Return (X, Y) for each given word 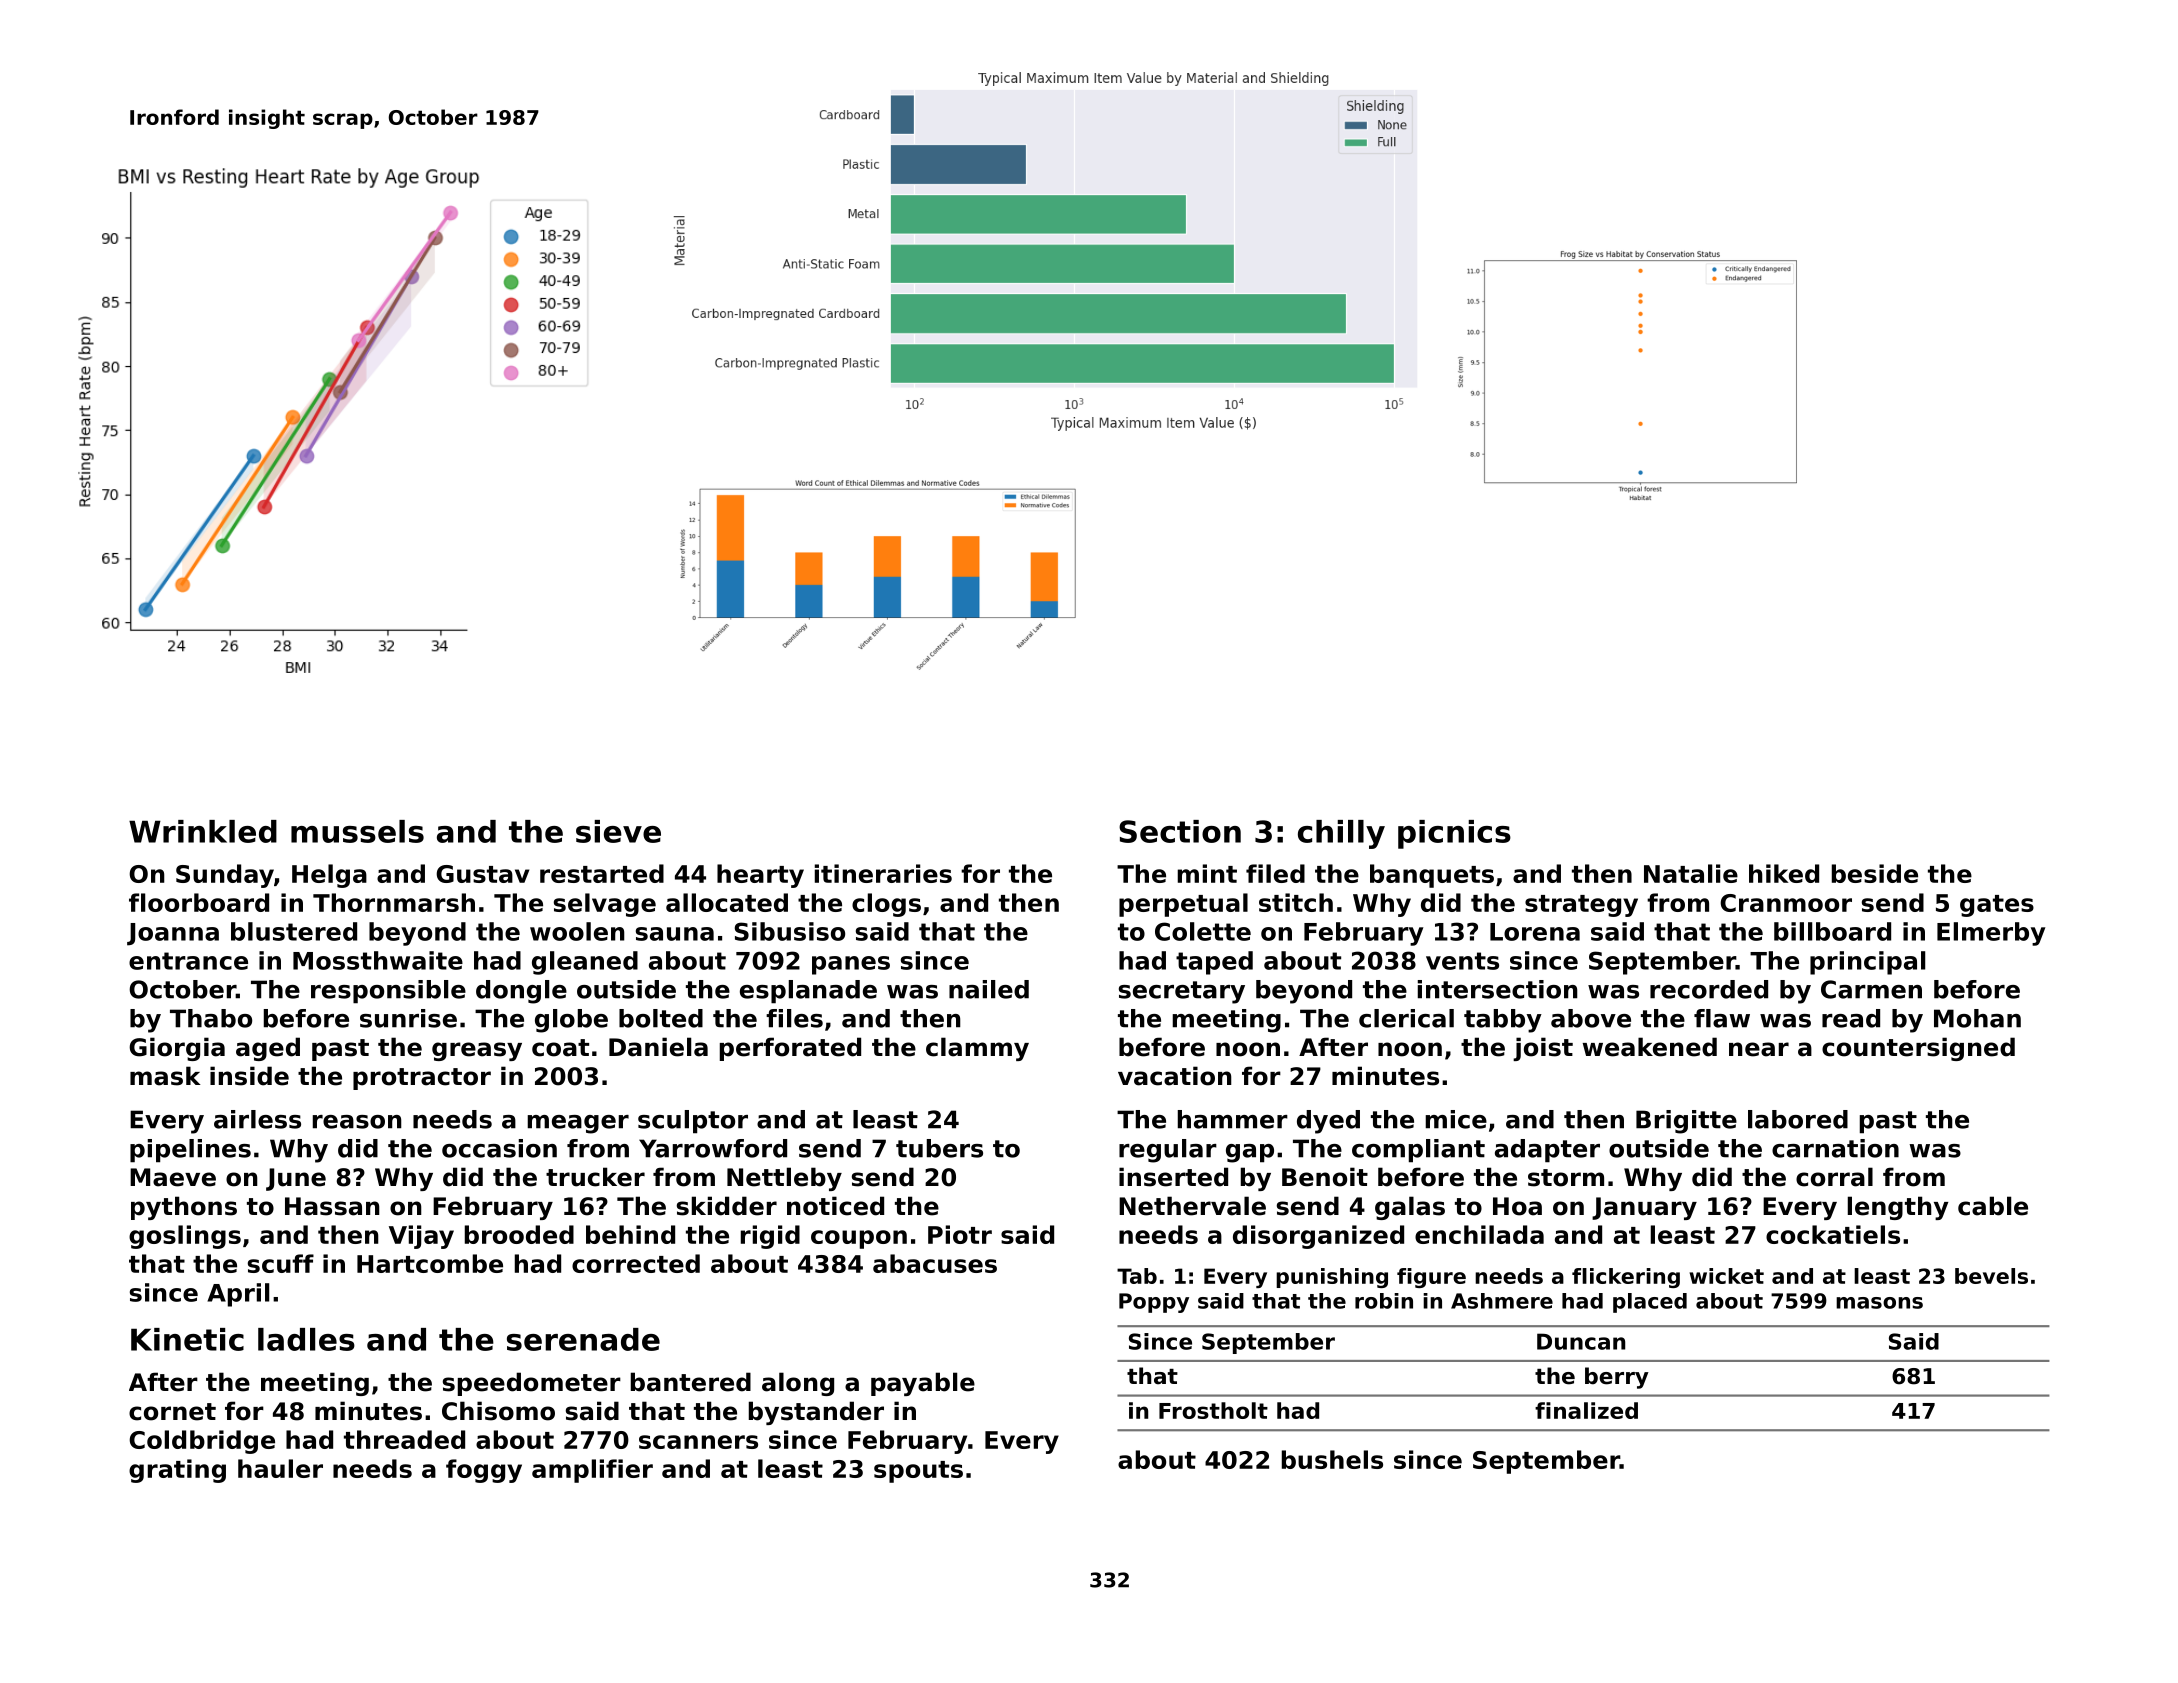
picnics (1454, 834)
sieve (618, 831)
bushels (1332, 1459)
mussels (357, 831)
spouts (918, 1472)
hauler (280, 1468)
